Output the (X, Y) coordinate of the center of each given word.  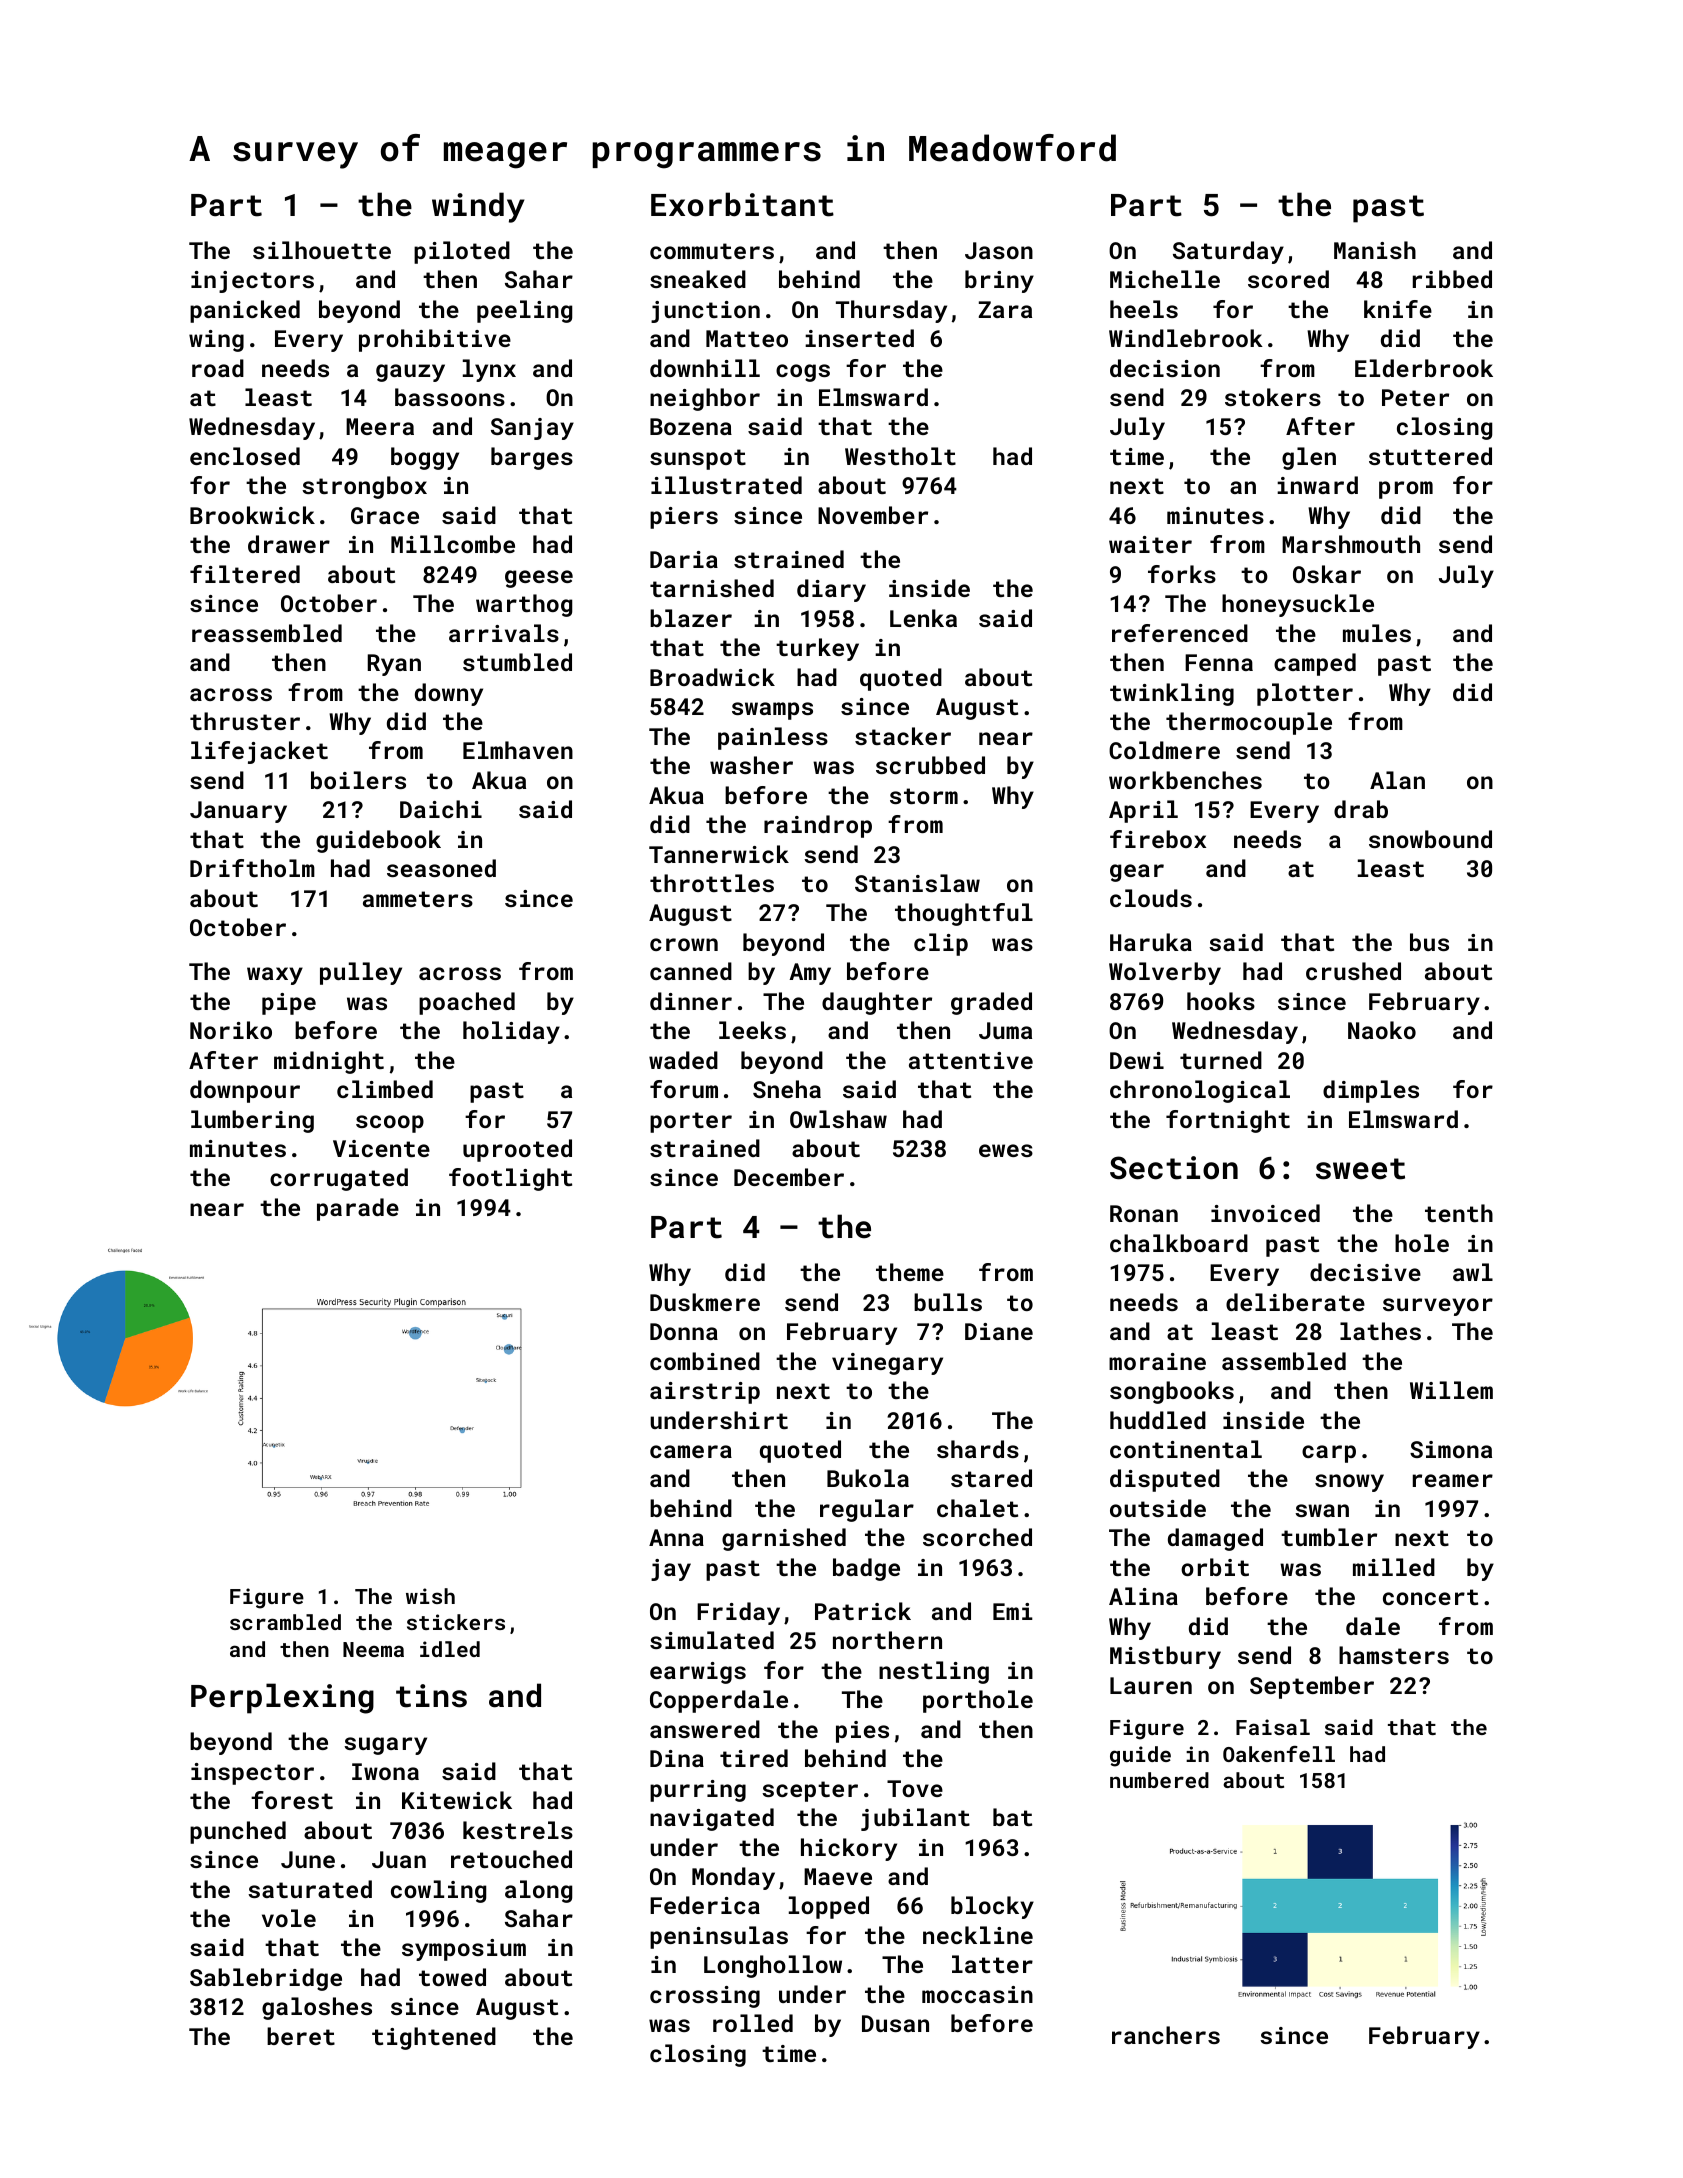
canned (691, 971)
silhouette (322, 250)
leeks (752, 1030)
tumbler (1329, 1537)
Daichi (441, 809)
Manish (1375, 250)
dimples (1371, 1091)
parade (358, 1209)
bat (1012, 1817)
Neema (373, 1649)
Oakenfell (1279, 1754)
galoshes (317, 2008)
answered (705, 1729)
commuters (712, 251)
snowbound (1430, 839)
